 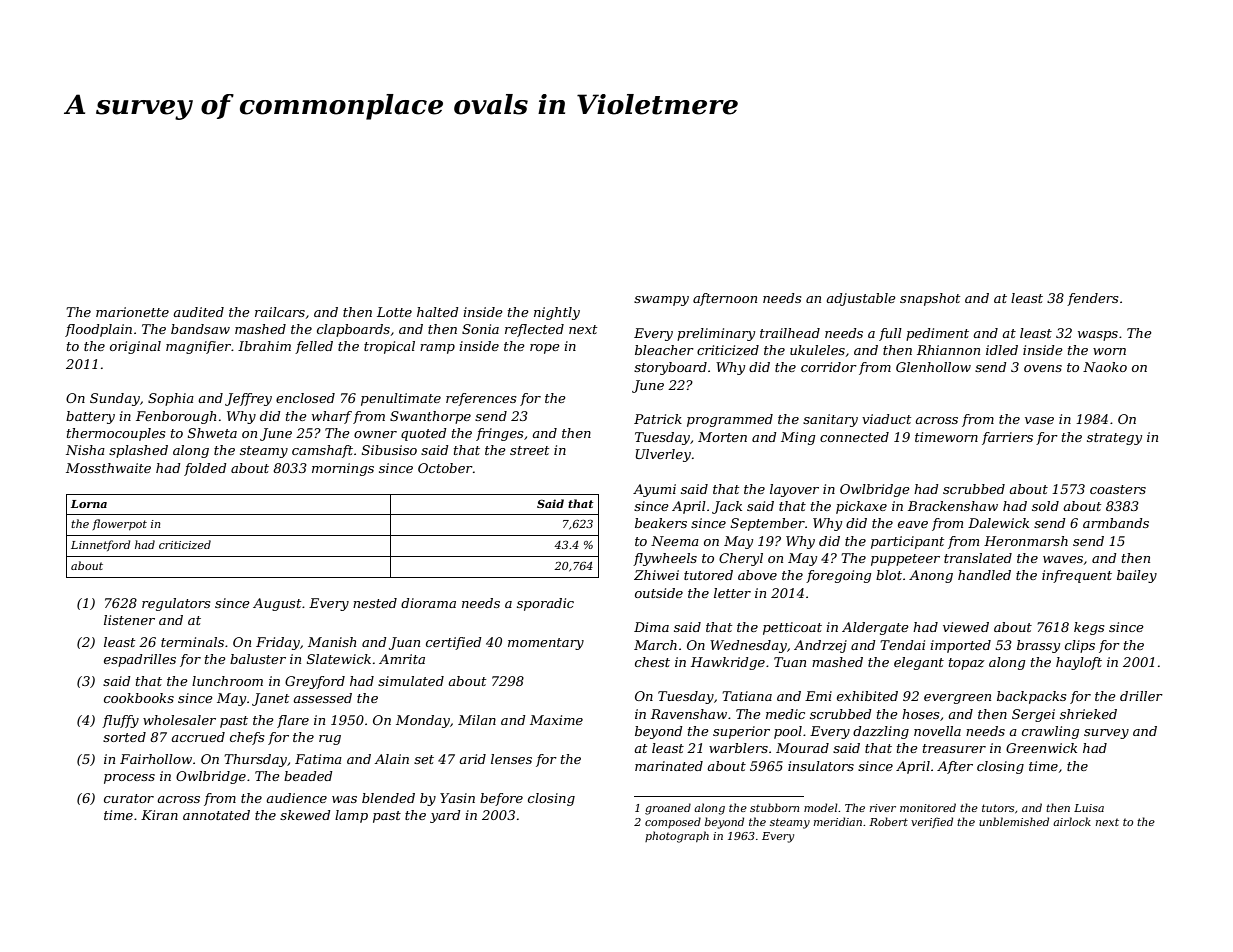 I want to click on groaned, so click(x=668, y=809).
